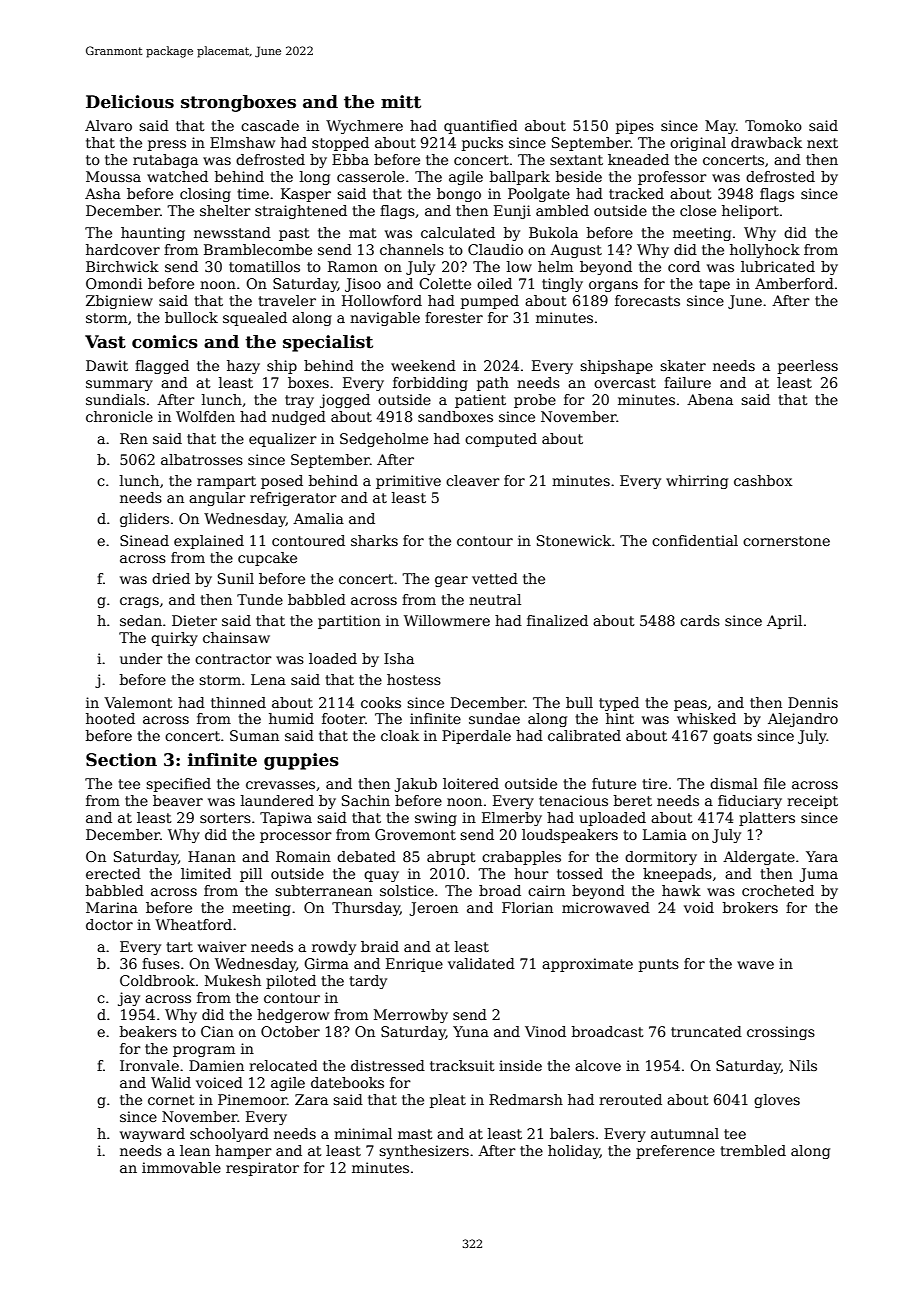  What do you see at coordinates (110, 718) in the page?
I see `hooted` at bounding box center [110, 718].
